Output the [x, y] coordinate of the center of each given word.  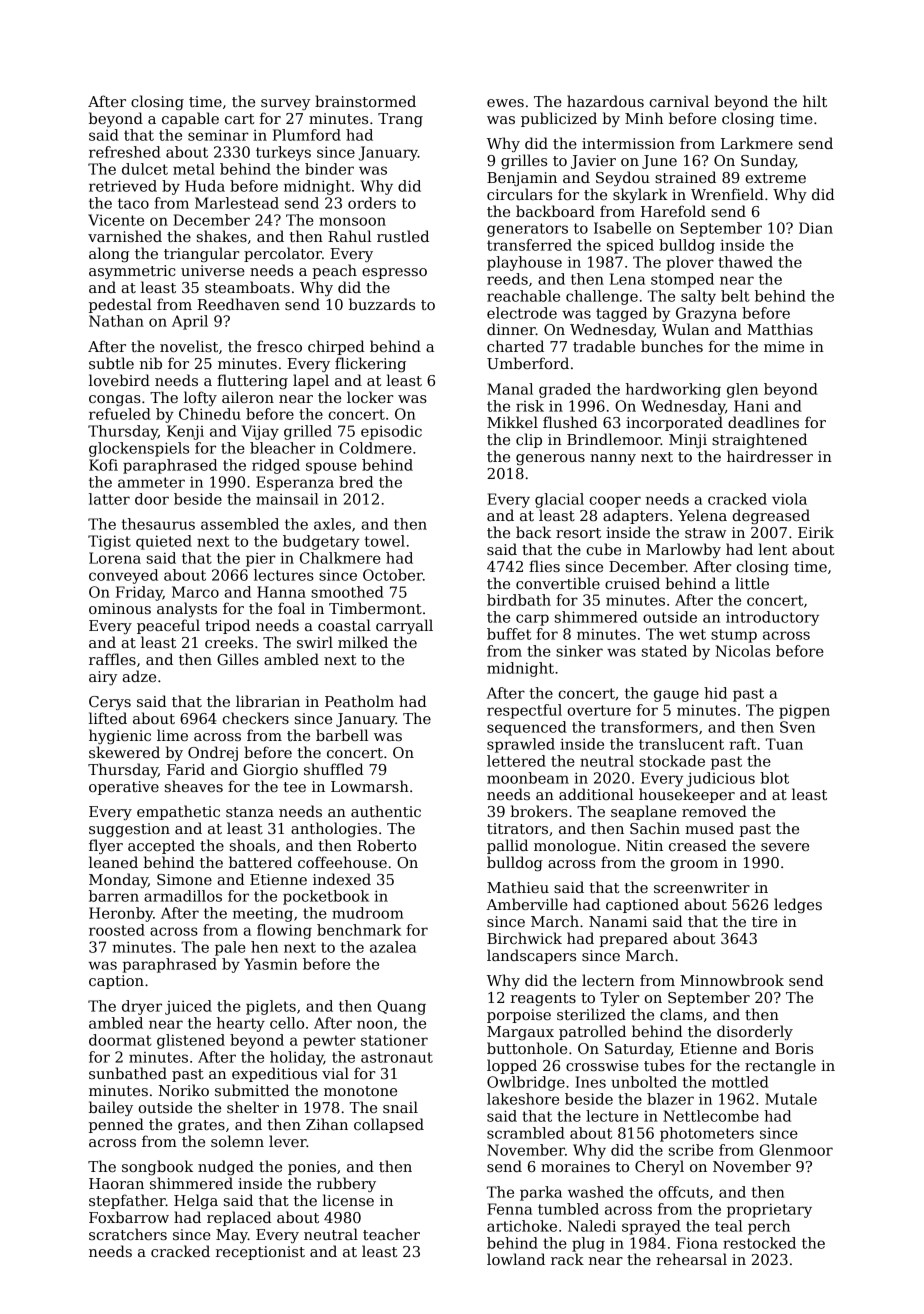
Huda [205, 186]
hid [715, 693]
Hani [751, 406]
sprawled [521, 745]
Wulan [685, 329]
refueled [120, 414]
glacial [559, 500]
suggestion [129, 830]
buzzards [382, 304]
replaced [239, 1218]
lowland [516, 1259]
